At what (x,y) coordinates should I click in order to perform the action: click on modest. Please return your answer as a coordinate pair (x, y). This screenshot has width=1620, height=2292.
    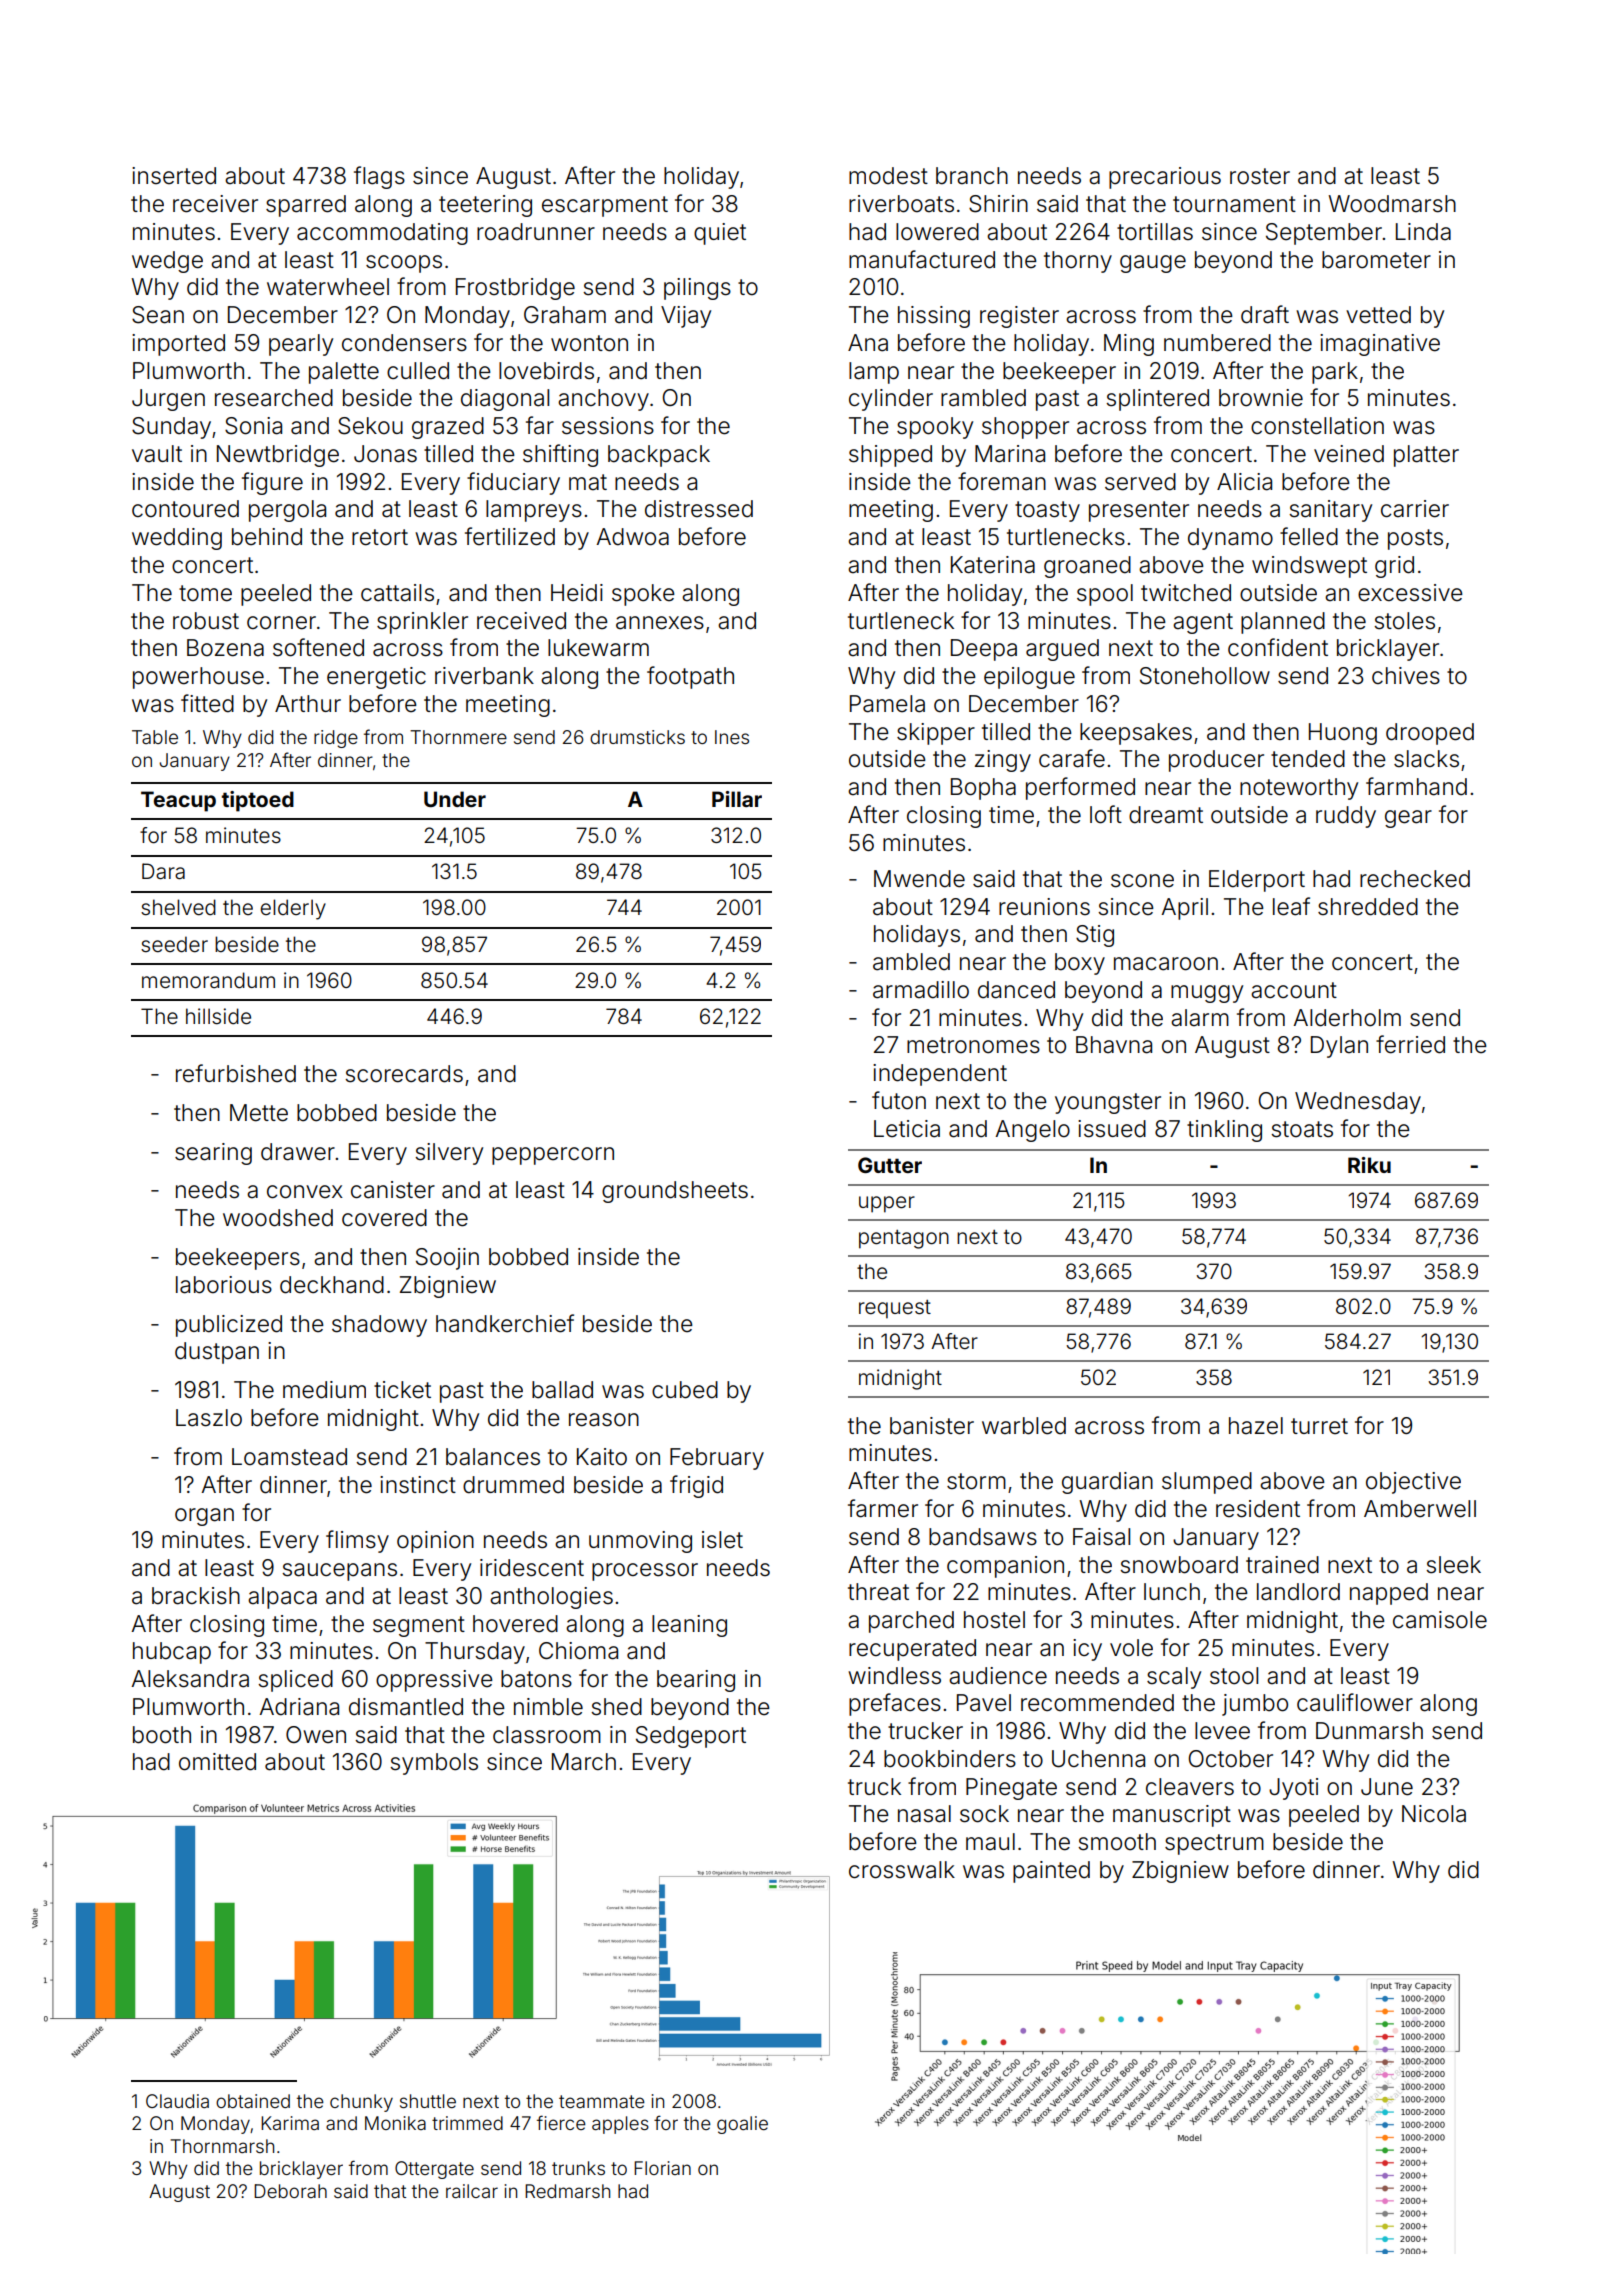
    Looking at the image, I should click on (888, 176).
